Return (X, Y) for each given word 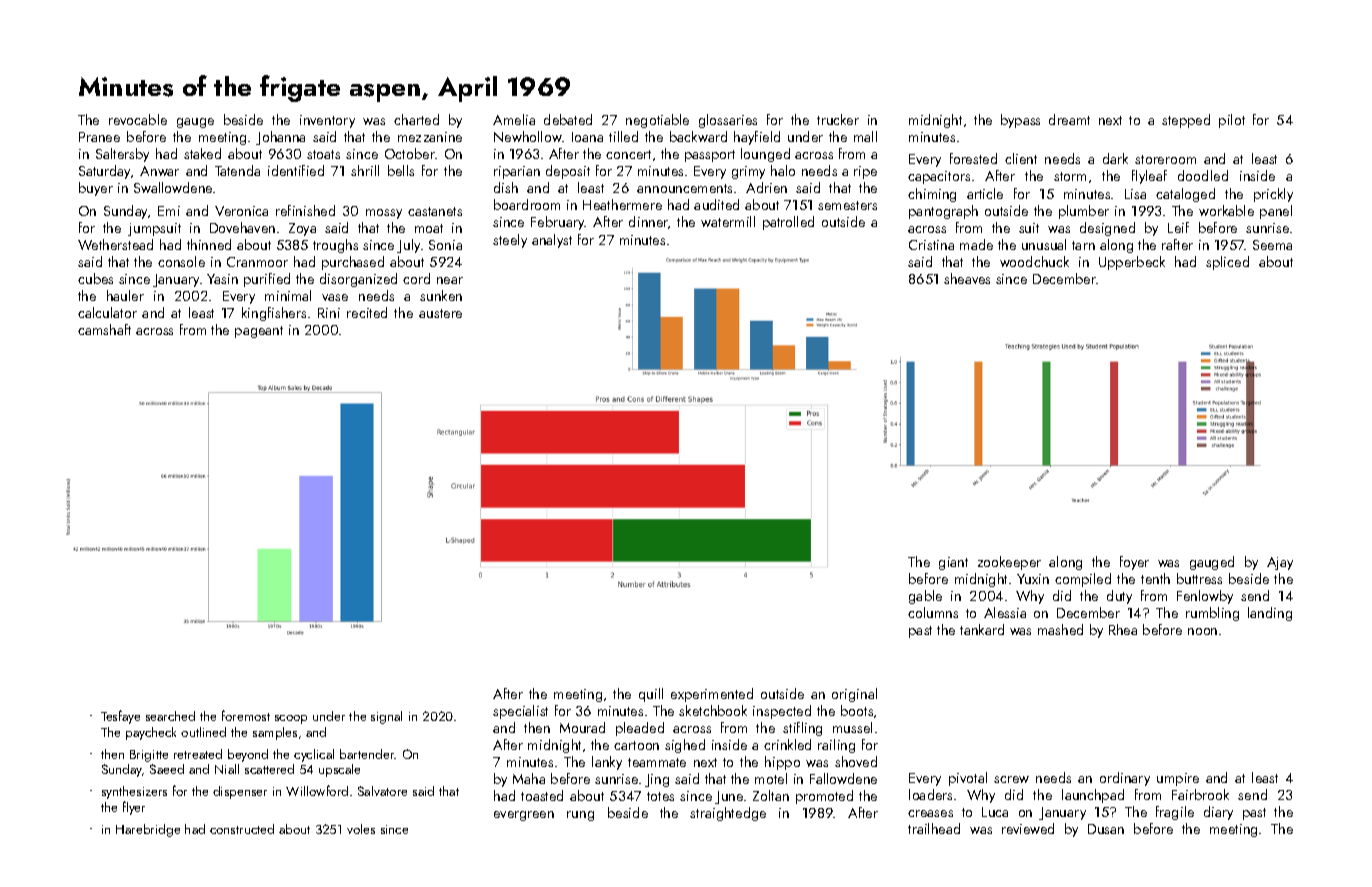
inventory (327, 121)
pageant (259, 332)
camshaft (104, 329)
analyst (552, 241)
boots (857, 710)
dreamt (1069, 119)
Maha (529, 778)
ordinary (1125, 779)
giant (953, 563)
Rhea (1123, 629)
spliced (1227, 263)
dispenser (240, 792)
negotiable (657, 121)
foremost (246, 715)
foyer (1134, 563)
